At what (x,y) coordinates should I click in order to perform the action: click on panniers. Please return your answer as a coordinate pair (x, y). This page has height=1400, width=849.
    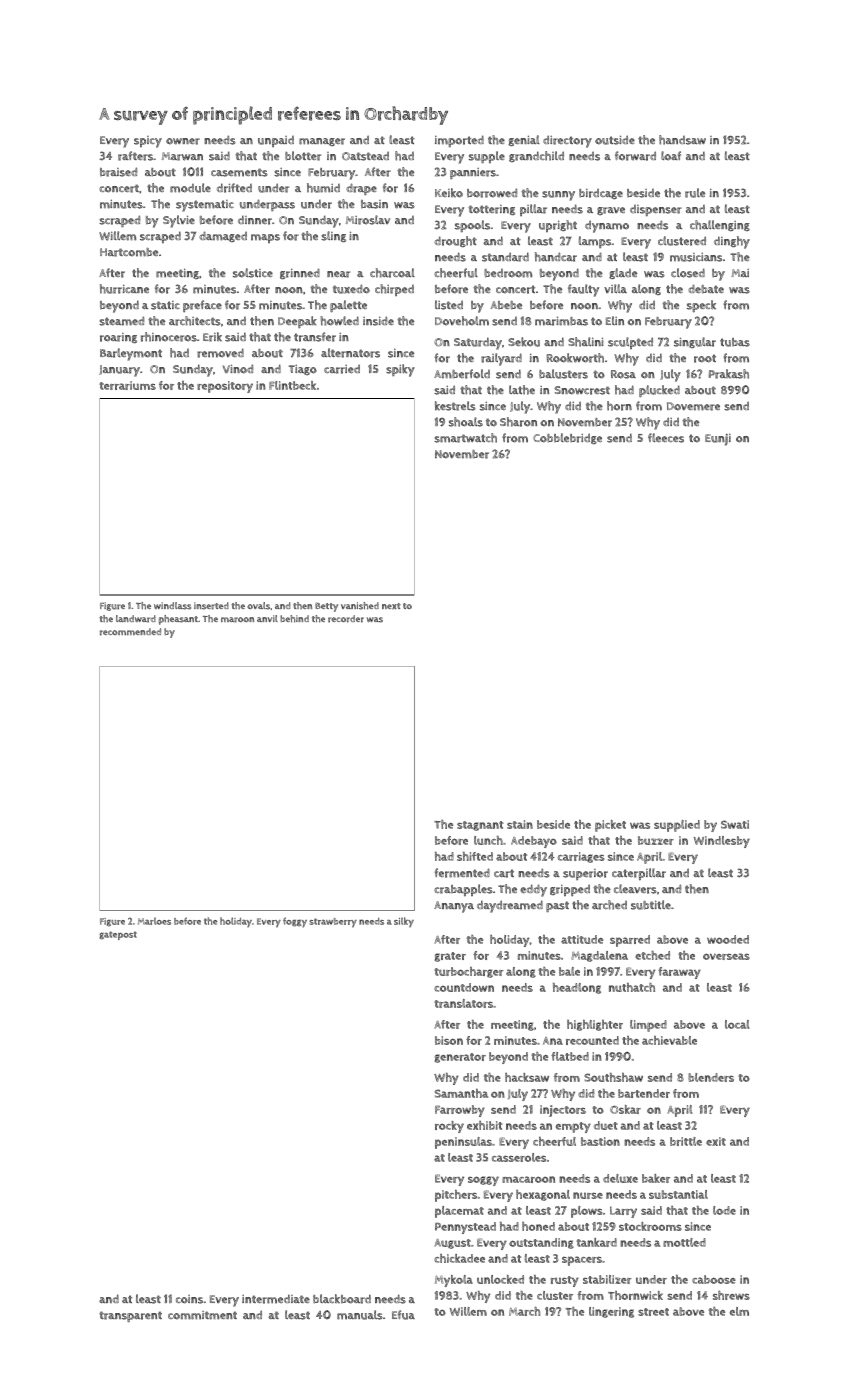
    Looking at the image, I should click on (473, 173).
